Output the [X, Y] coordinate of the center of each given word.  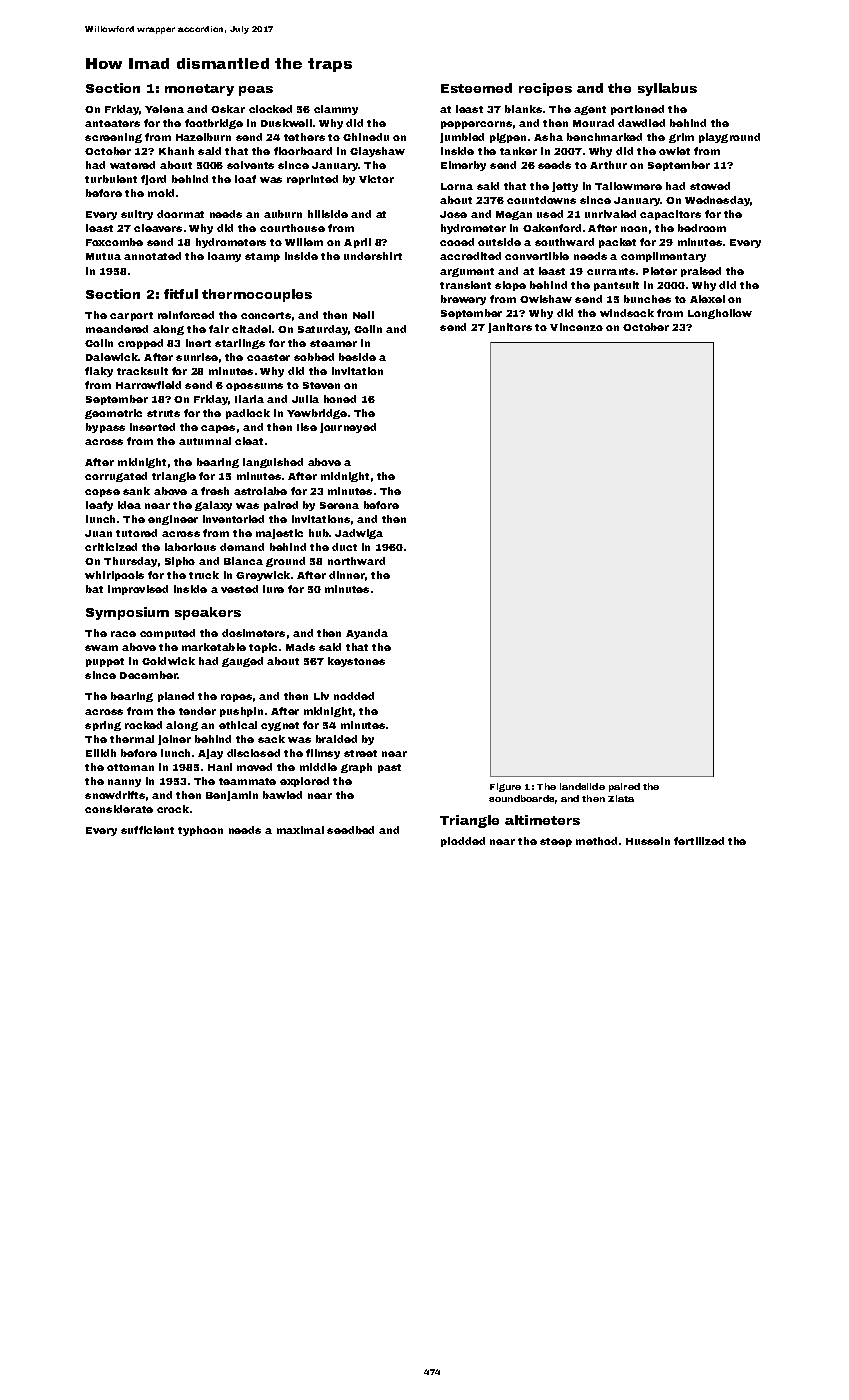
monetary [199, 90]
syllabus [667, 89]
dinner [347, 575]
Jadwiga [359, 534]
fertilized [699, 841]
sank [136, 491]
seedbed [350, 830]
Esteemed [476, 88]
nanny [124, 783]
